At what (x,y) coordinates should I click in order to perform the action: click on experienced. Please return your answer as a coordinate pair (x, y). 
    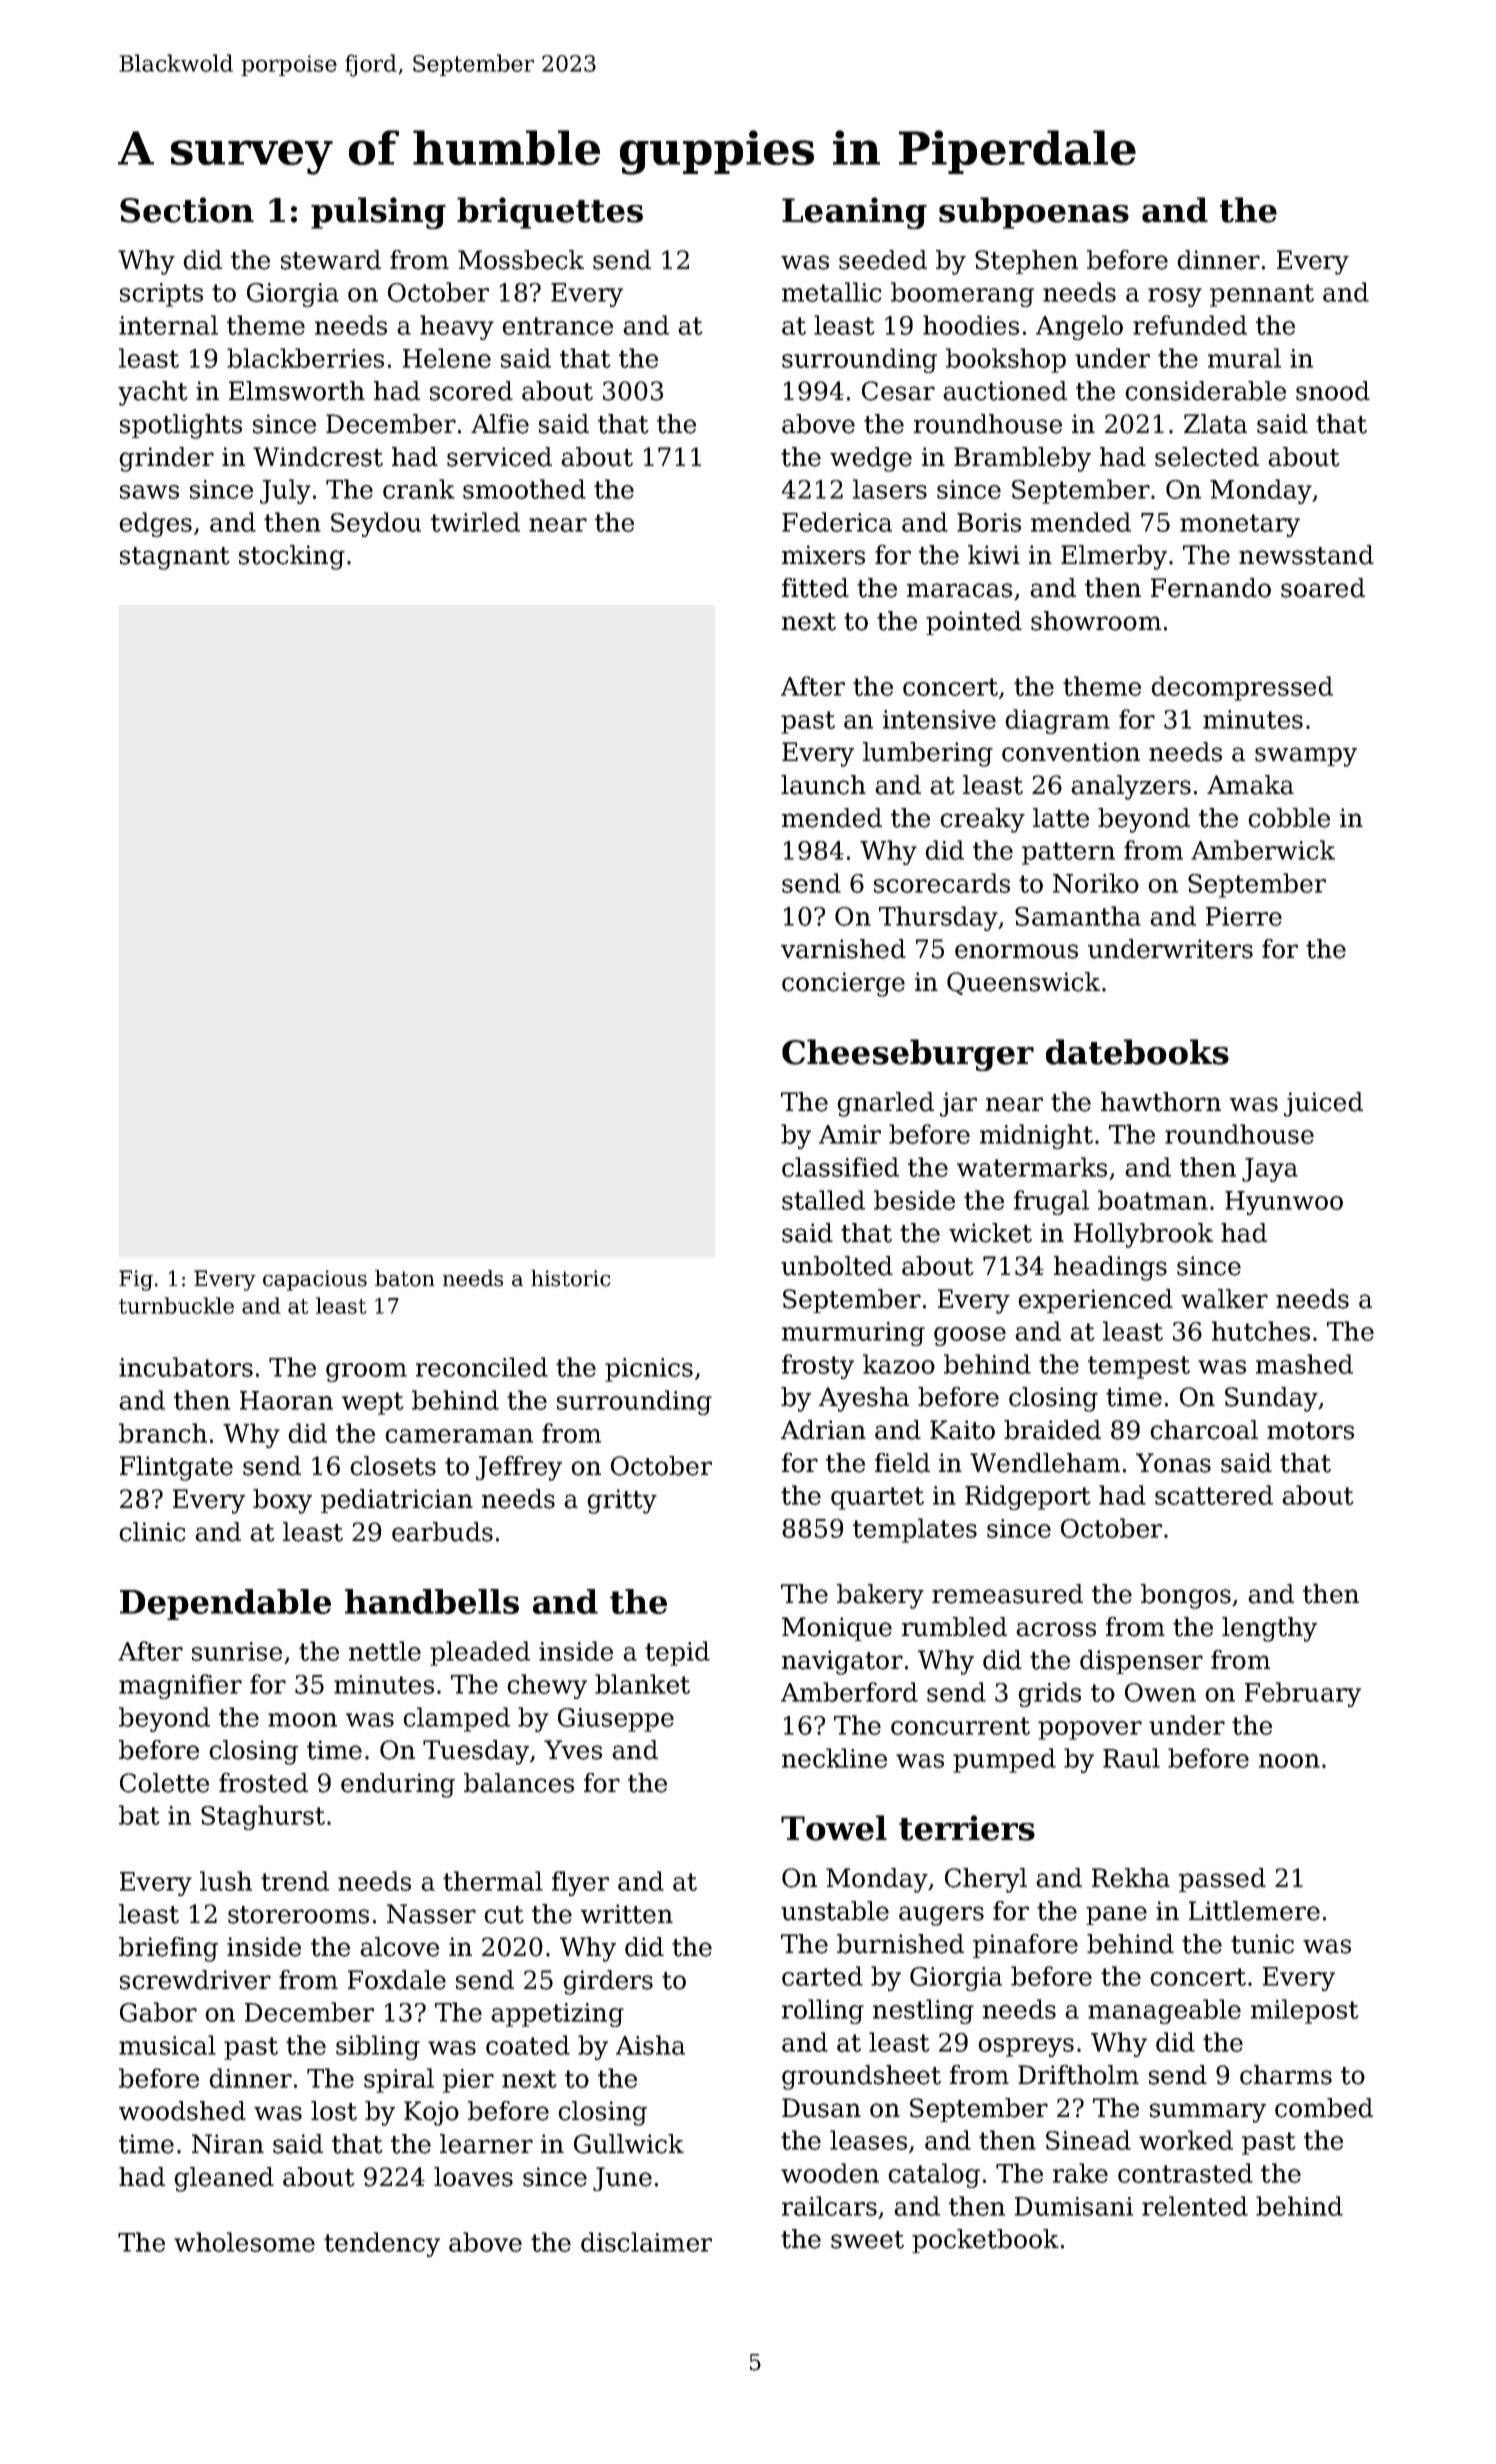
    Looking at the image, I should click on (1095, 1301).
